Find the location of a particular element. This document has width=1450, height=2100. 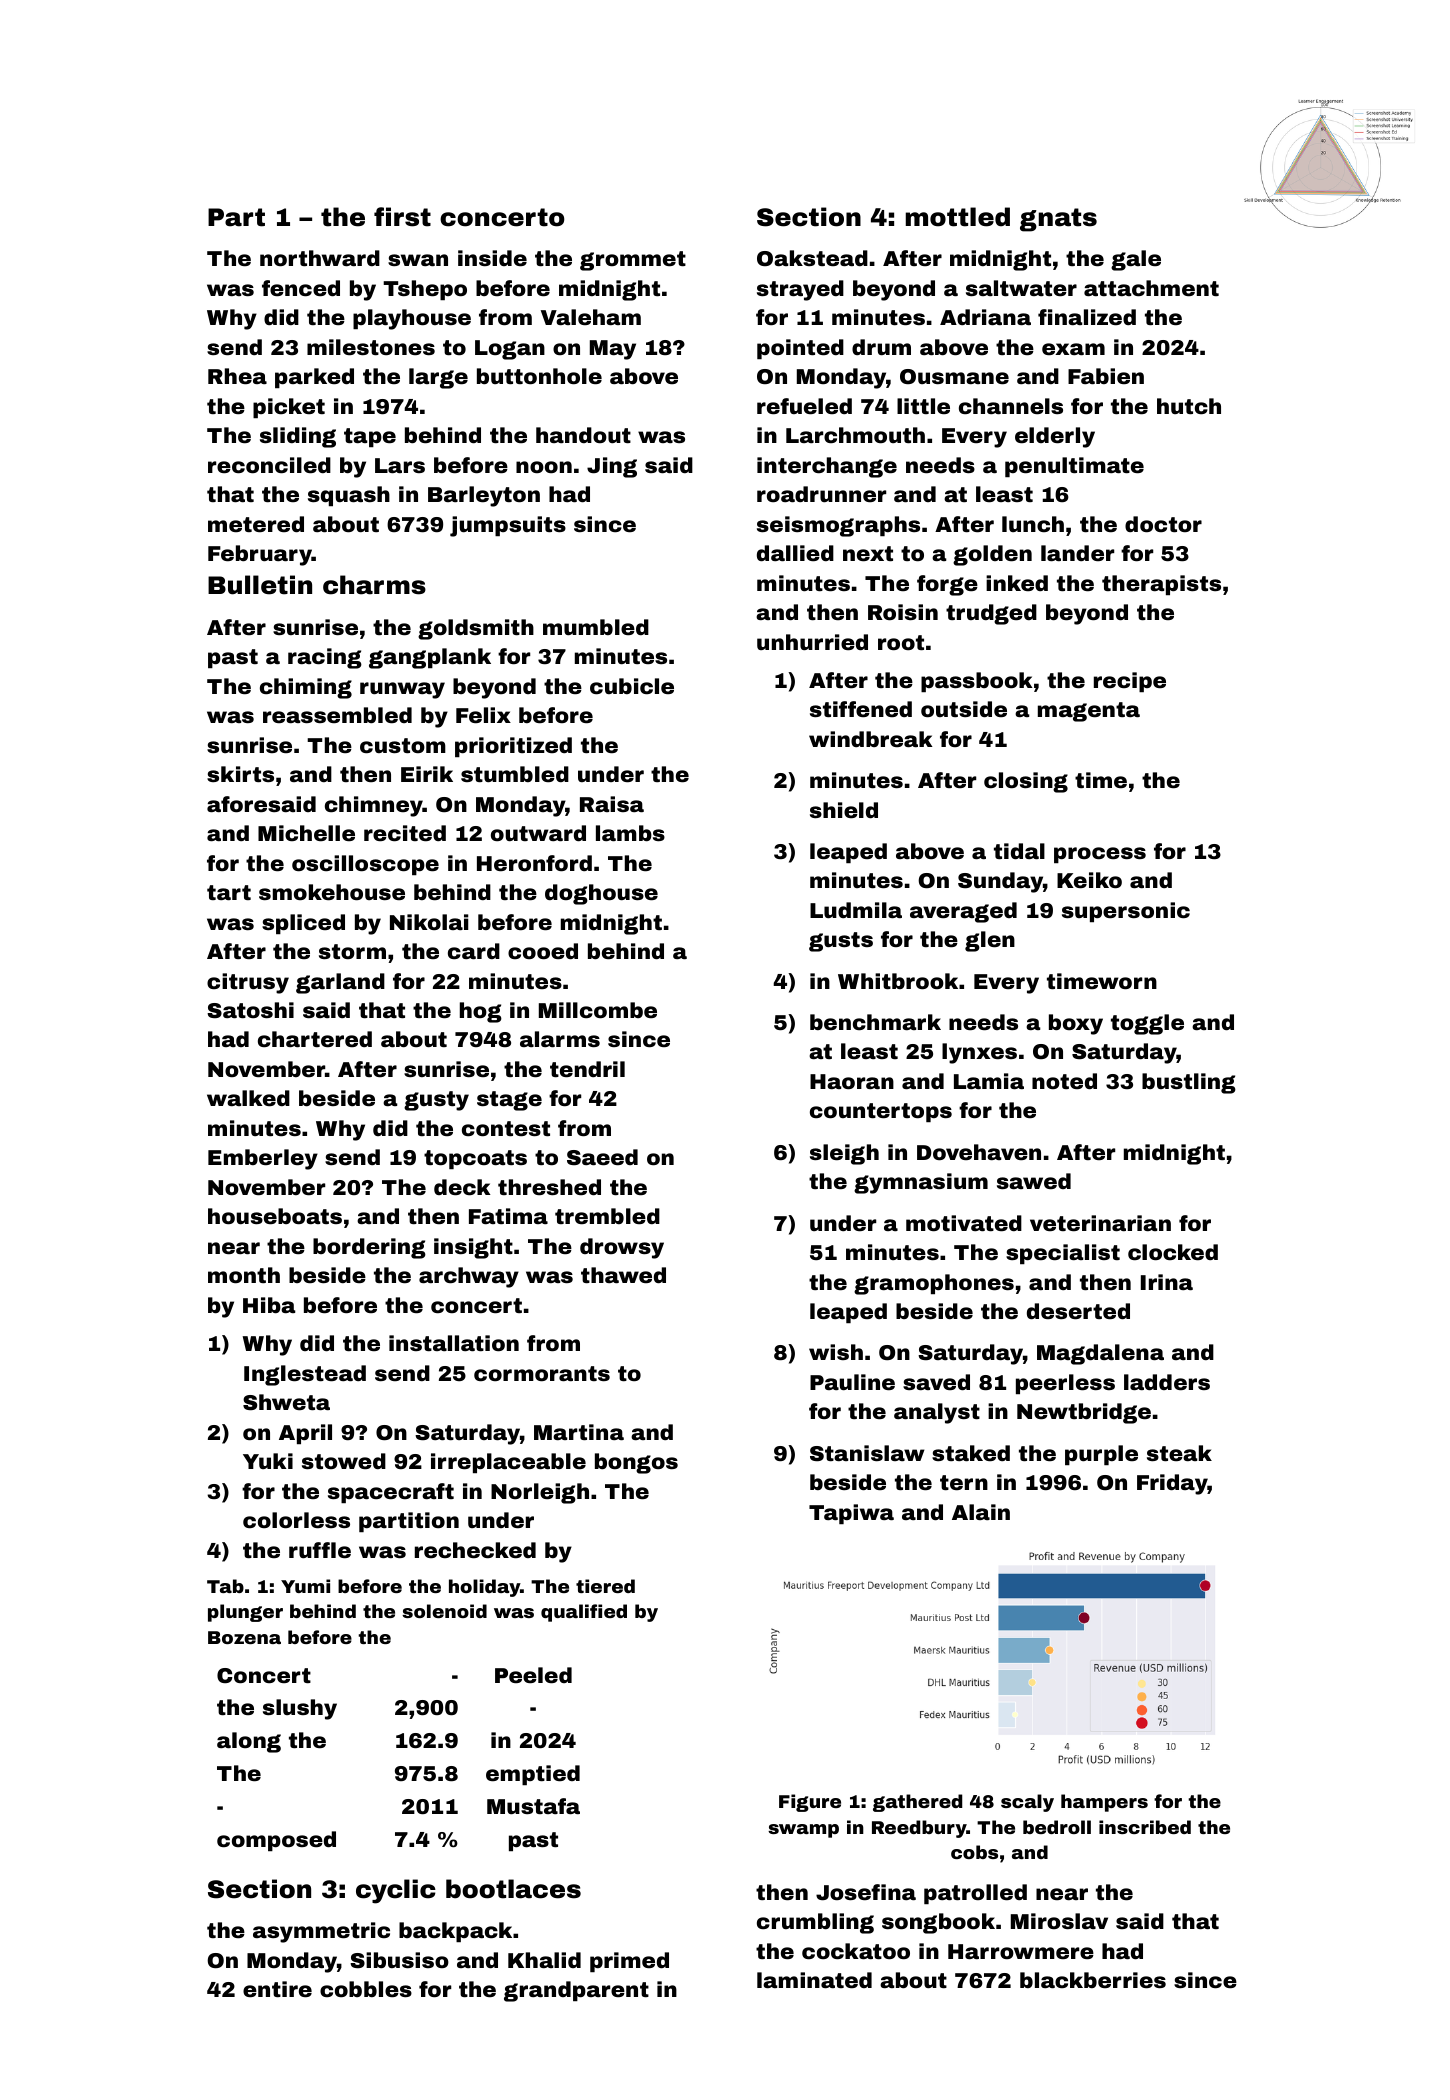

Oakstead is located at coordinates (812, 258).
